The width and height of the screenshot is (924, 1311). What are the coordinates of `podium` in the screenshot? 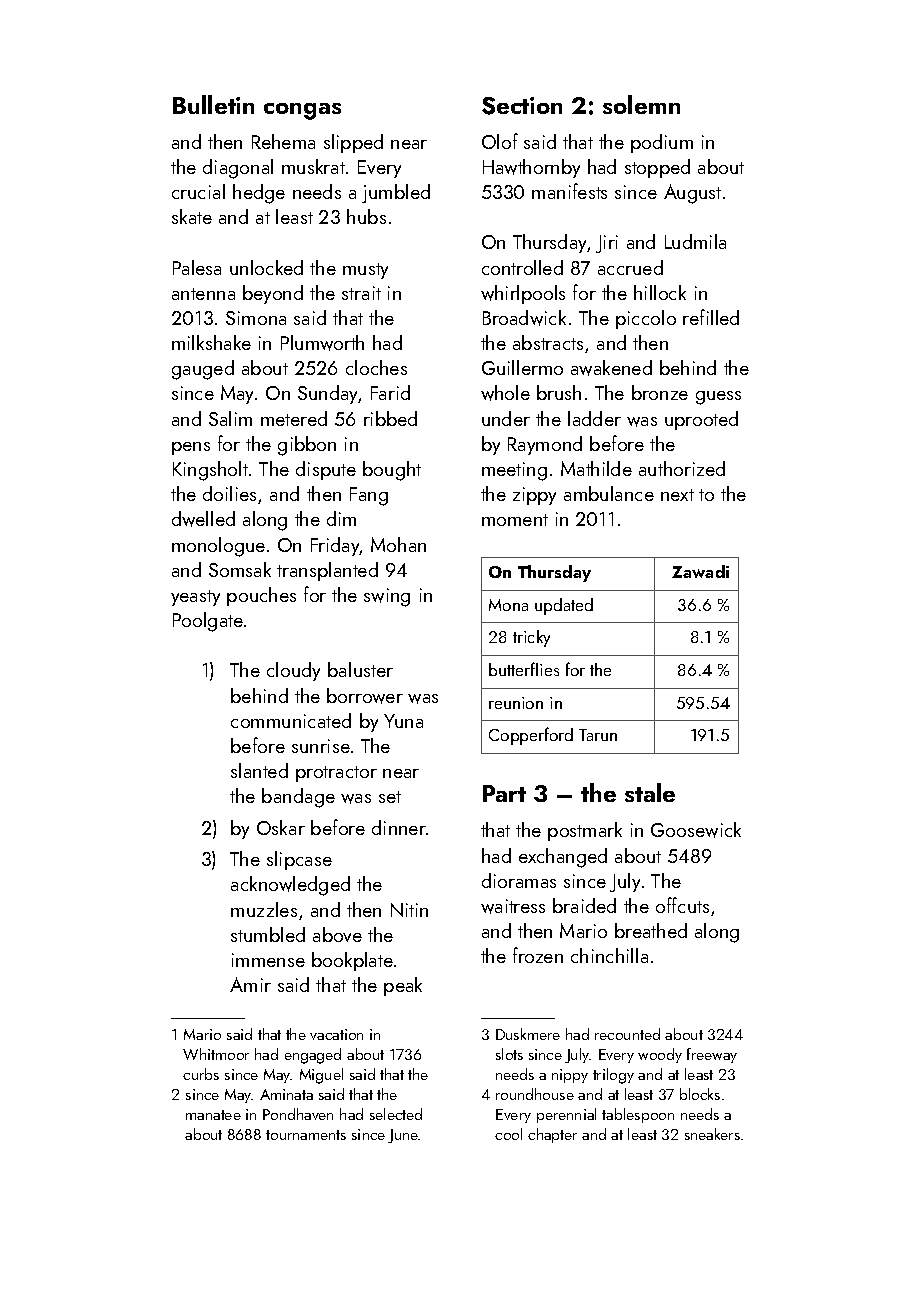 It's located at (662, 143).
